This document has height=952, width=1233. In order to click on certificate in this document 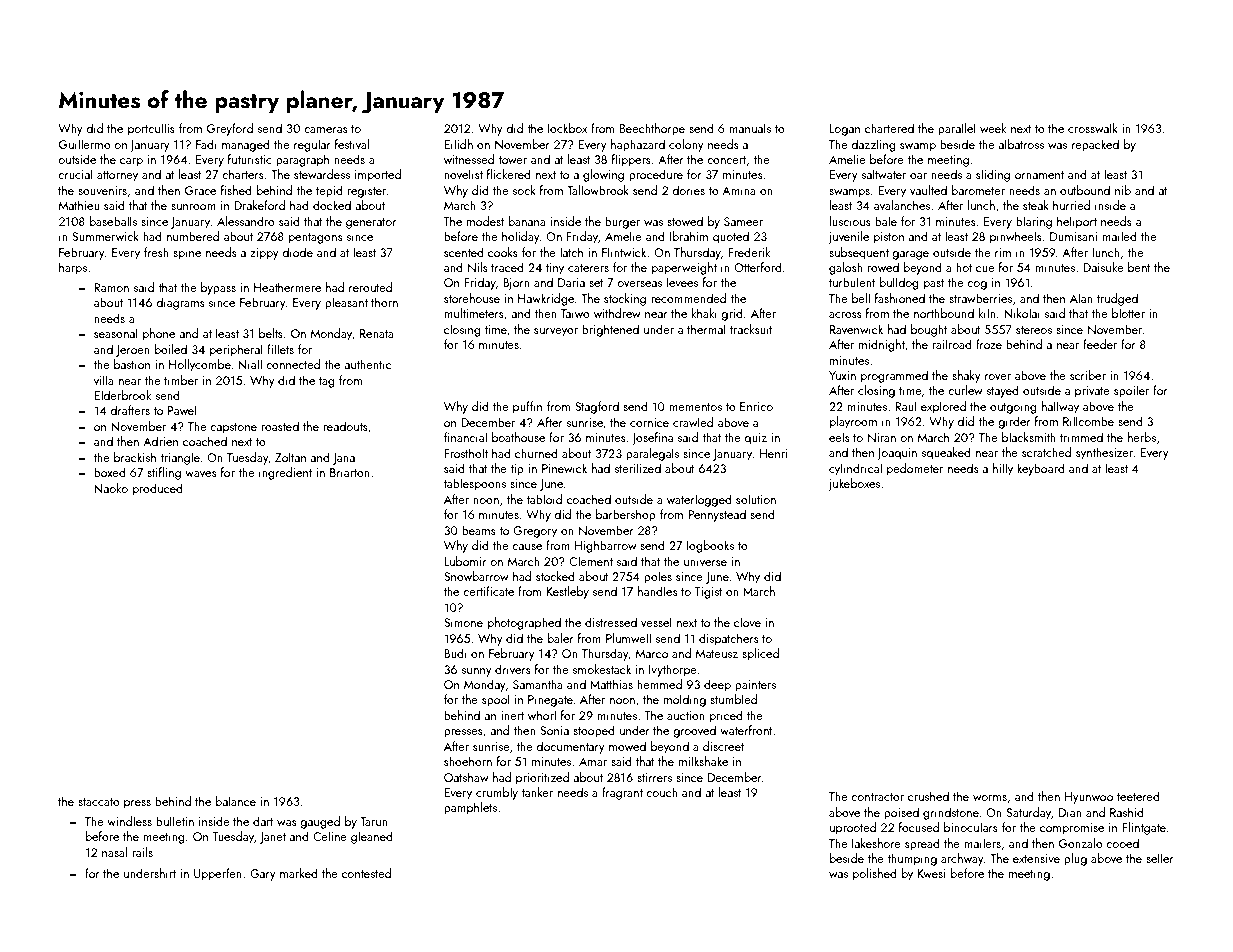, I will do `click(488, 591)`.
